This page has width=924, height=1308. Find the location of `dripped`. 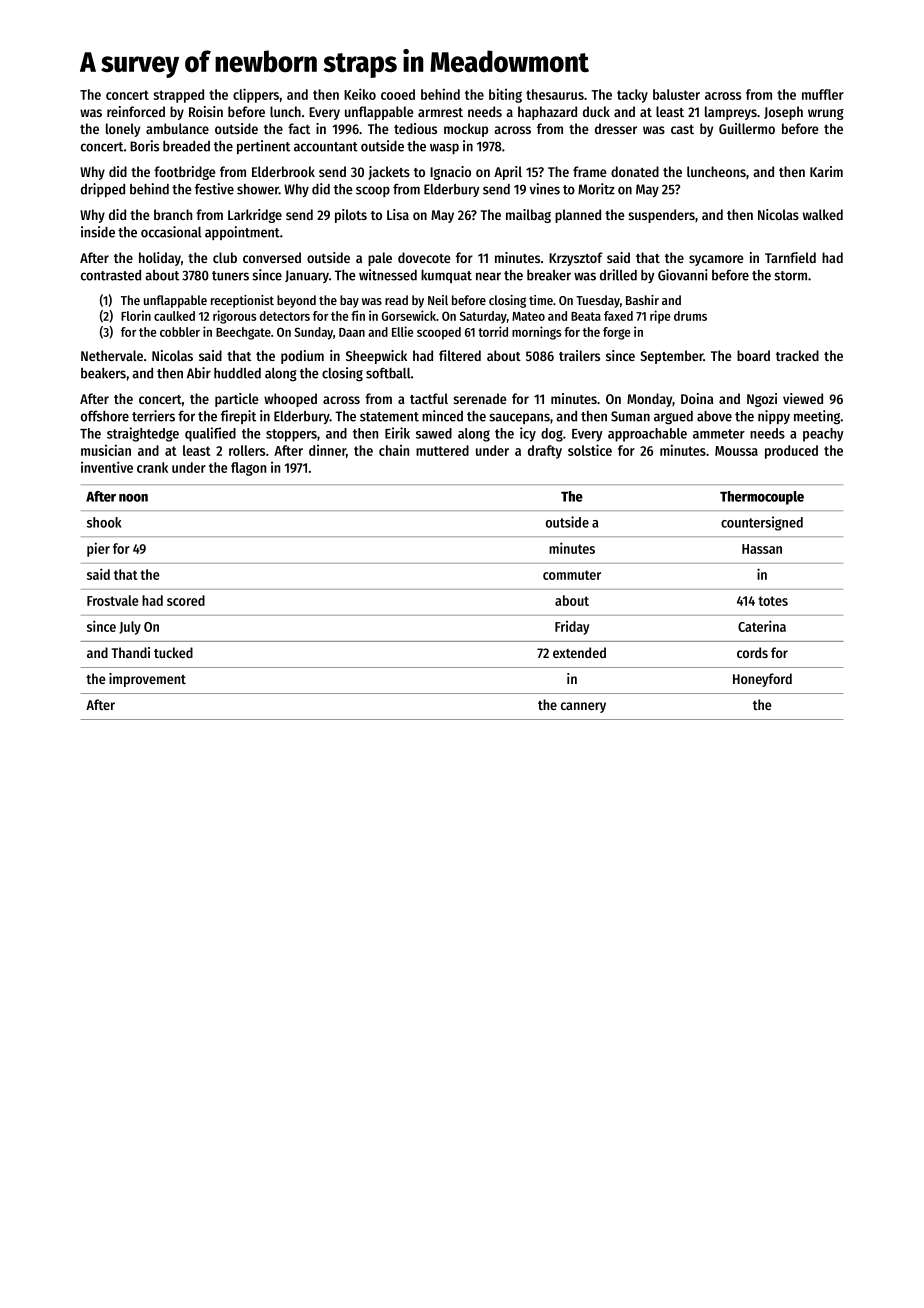

dripped is located at coordinates (103, 190).
